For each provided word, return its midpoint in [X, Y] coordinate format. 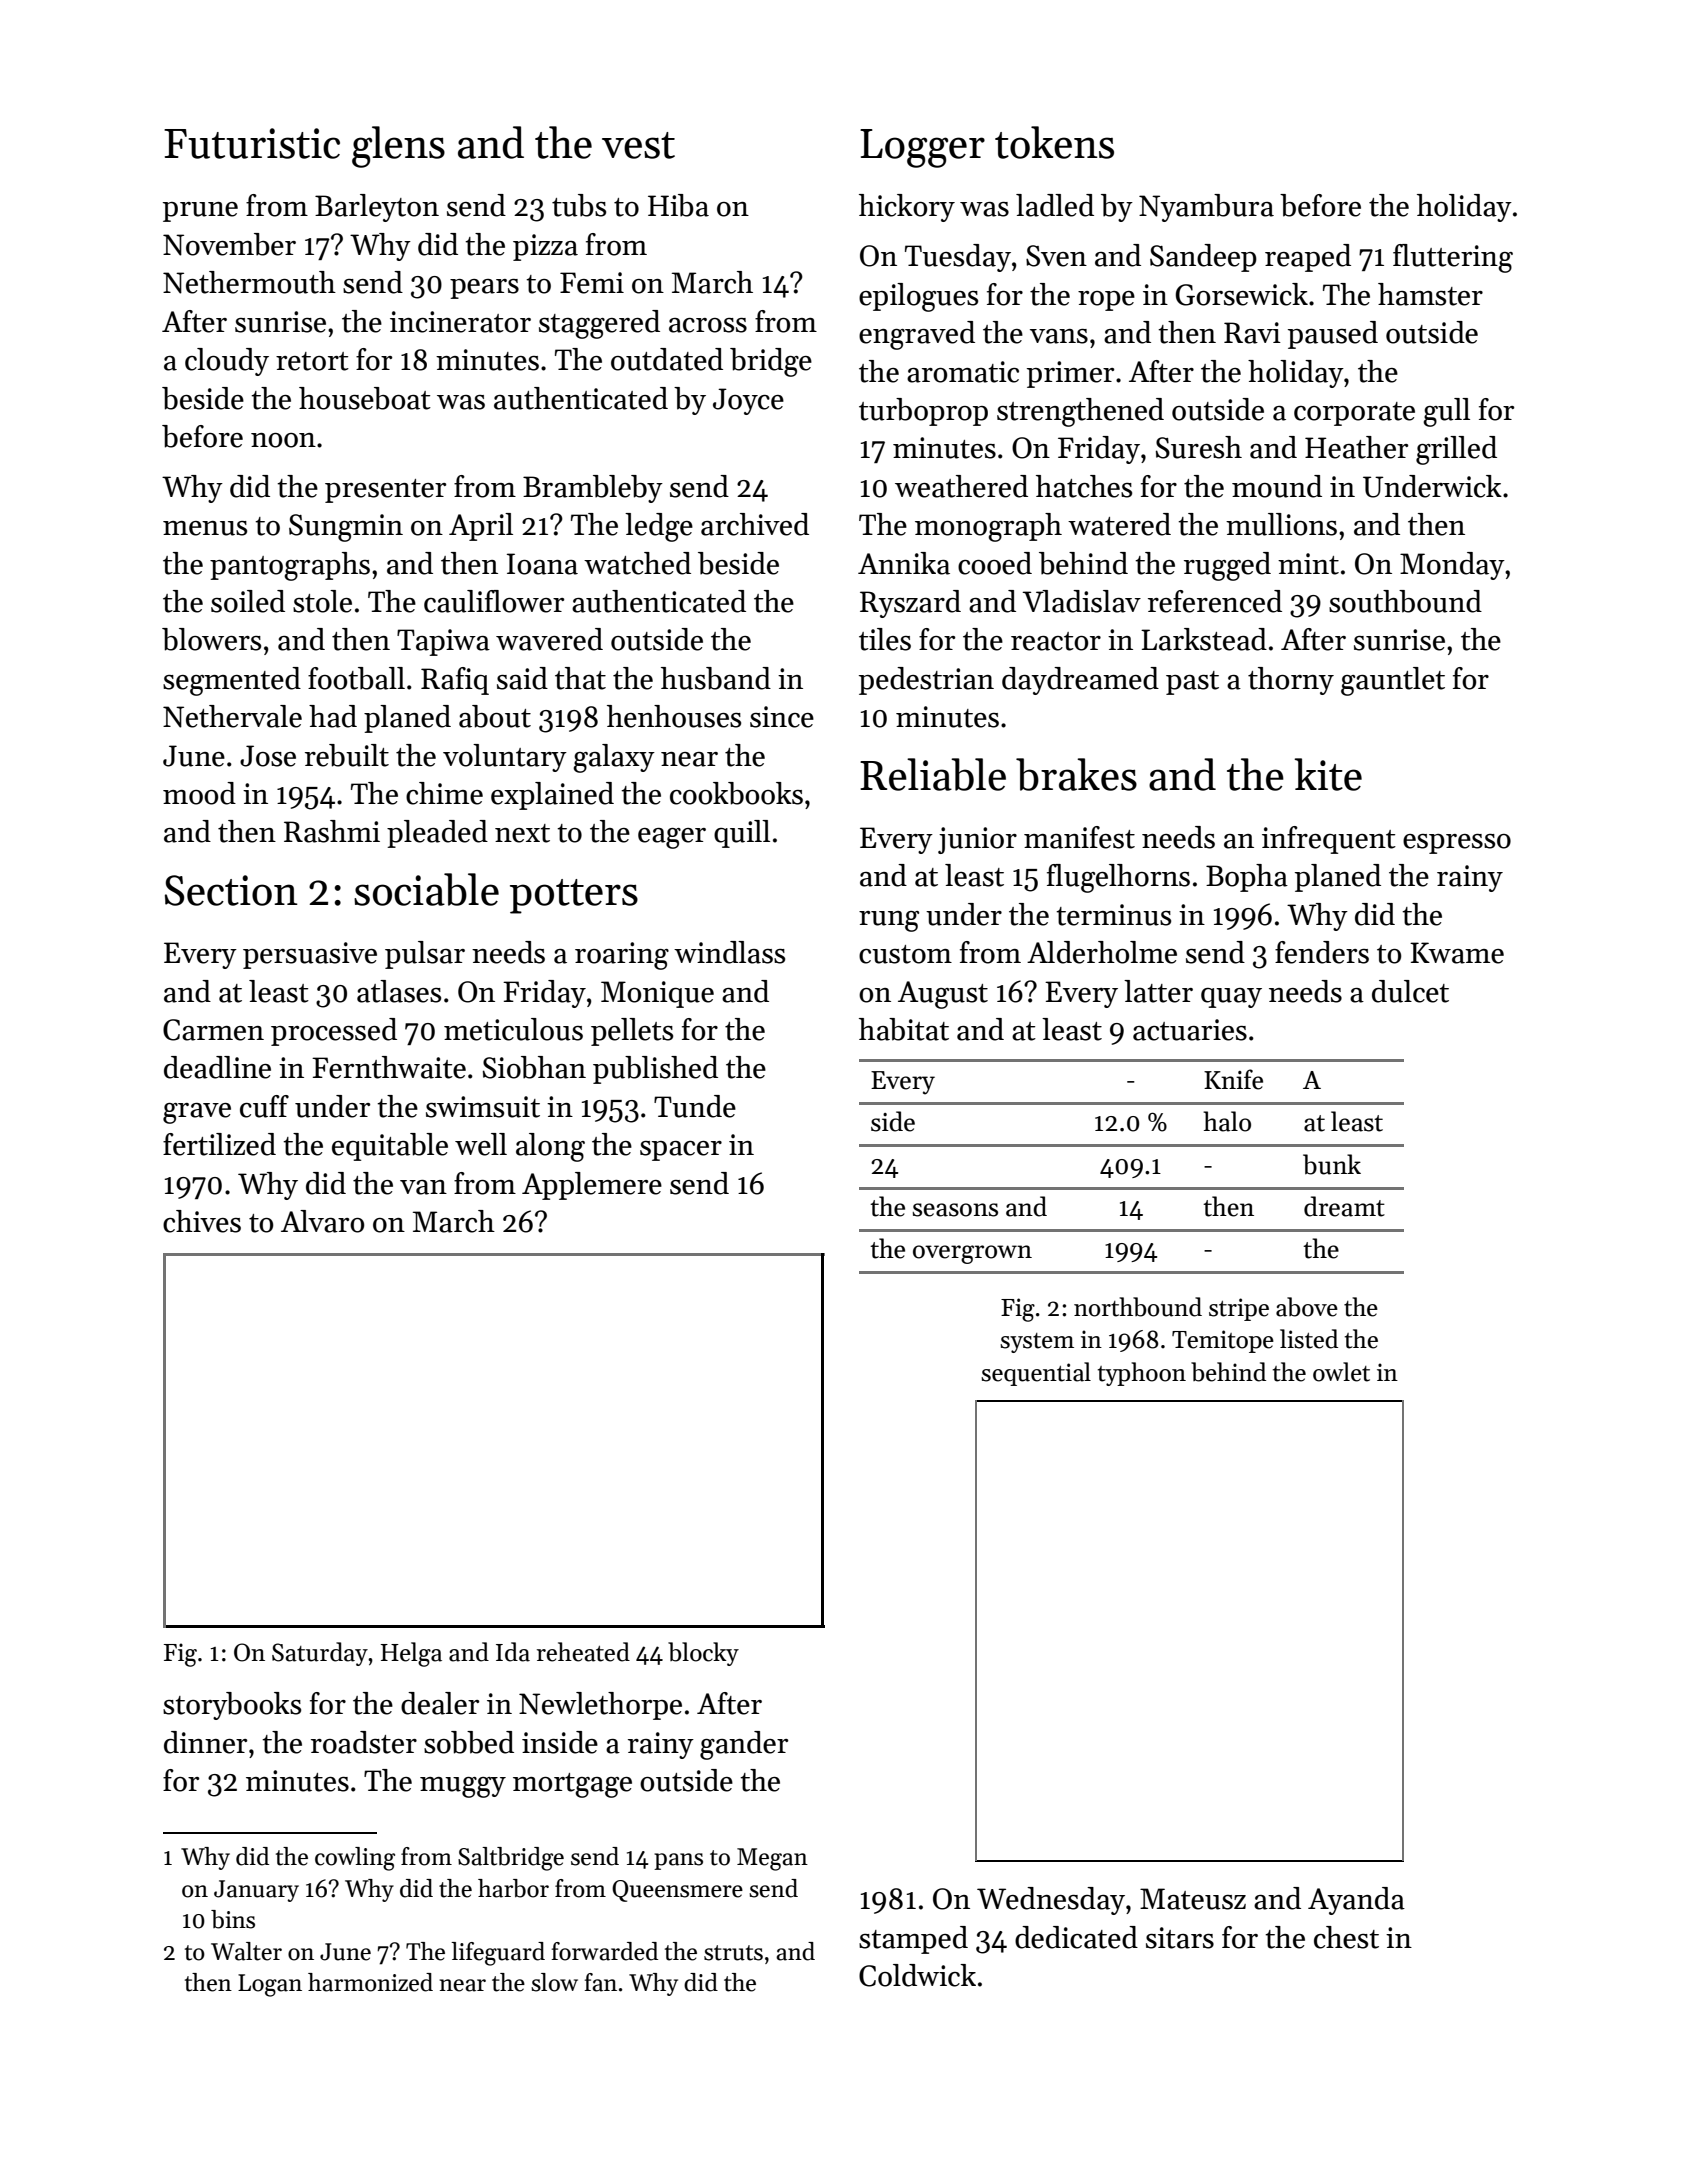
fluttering [1453, 258]
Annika [904, 563]
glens [398, 147]
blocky [703, 1654]
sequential [1036, 1374]
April [481, 527]
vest [638, 145]
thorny [1291, 681]
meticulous [513, 1029]
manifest [1079, 837]
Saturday [320, 1654]
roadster [364, 1742]
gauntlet [1393, 681]
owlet [1341, 1372]
